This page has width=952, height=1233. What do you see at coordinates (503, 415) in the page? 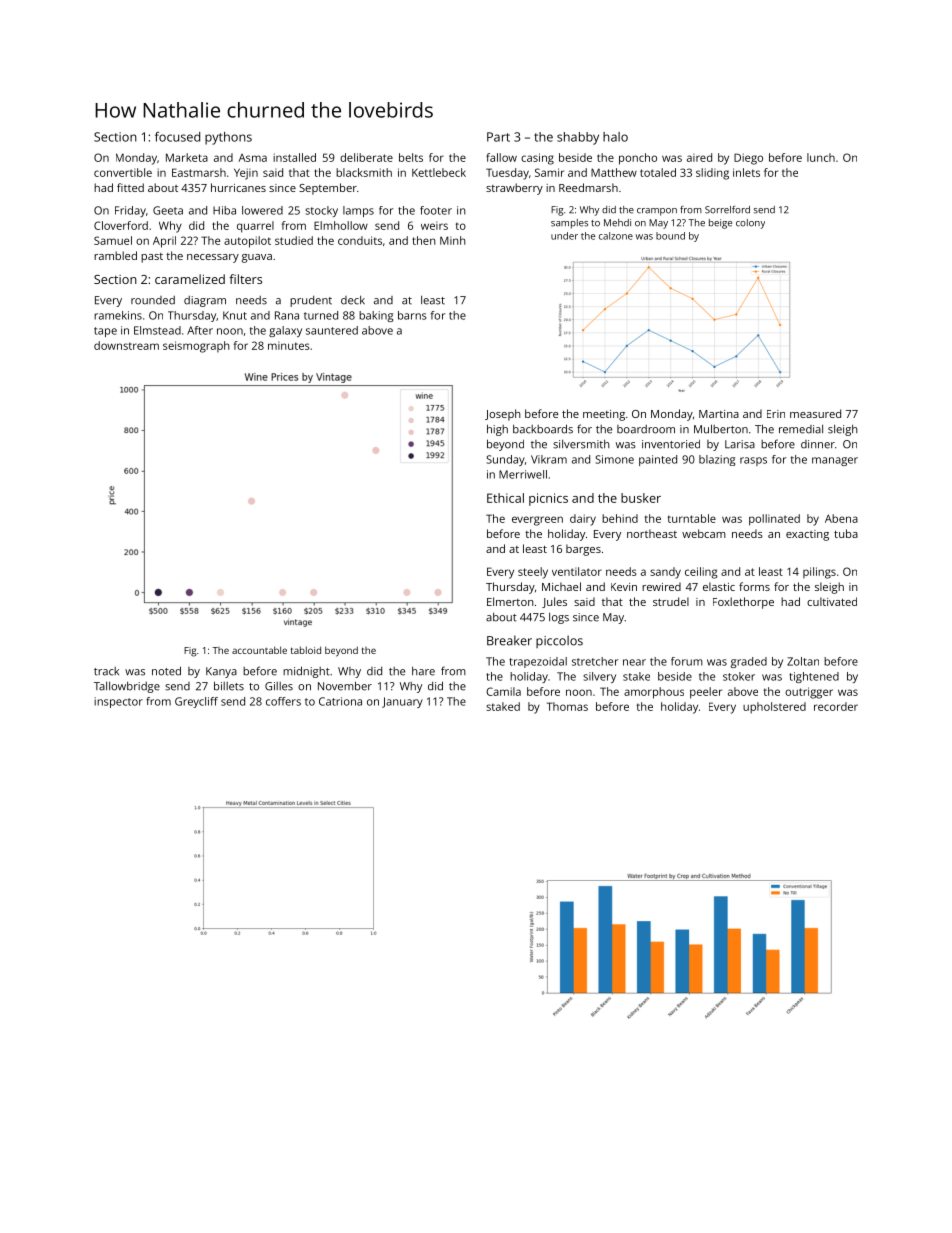
I see `Joseph` at bounding box center [503, 415].
